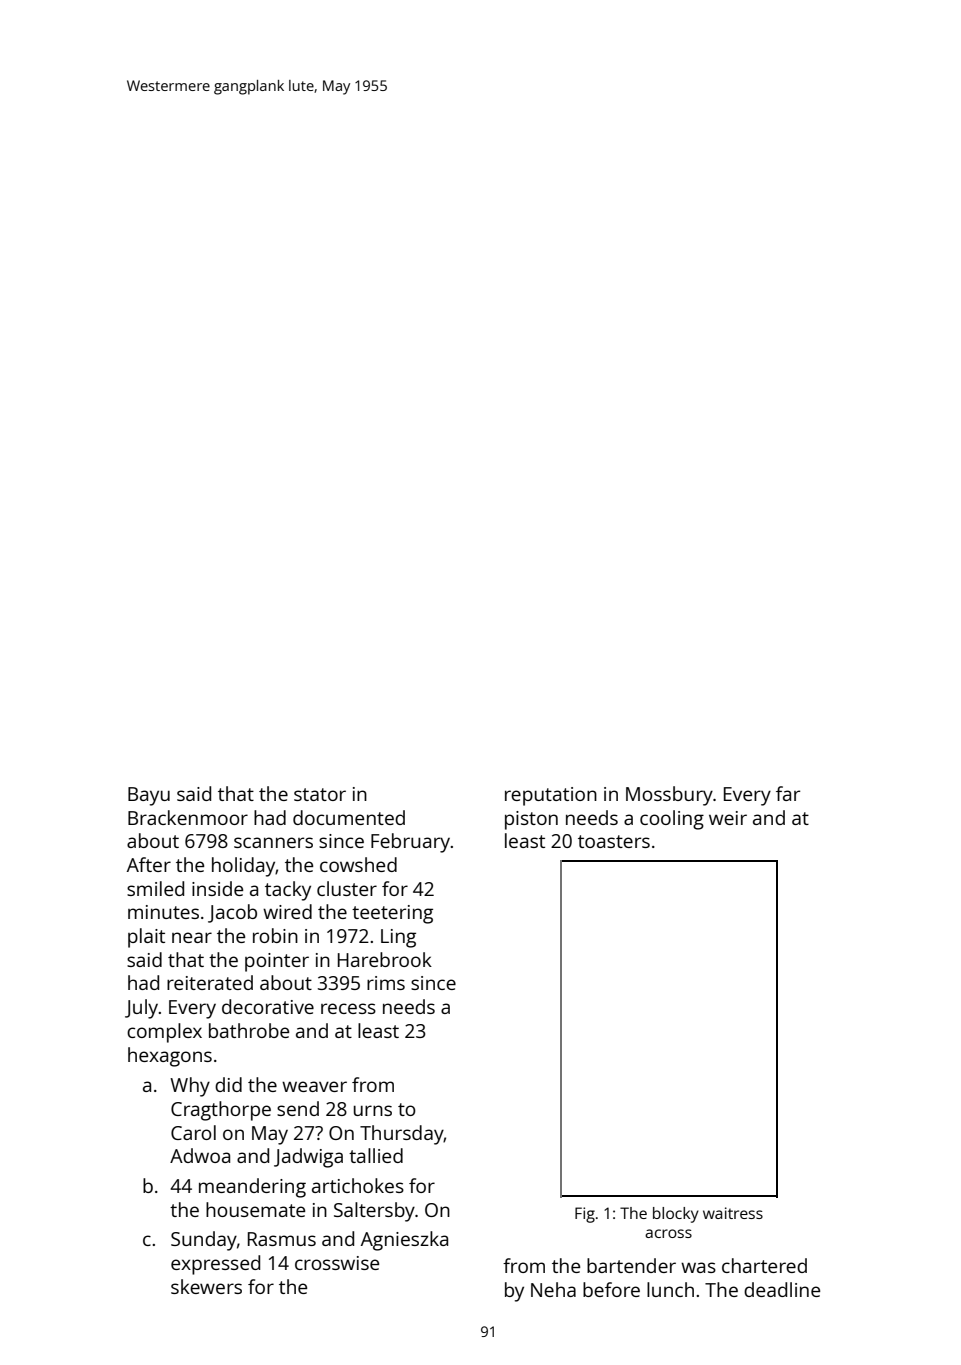 This screenshot has height=1365, width=961. What do you see at coordinates (676, 1215) in the screenshot?
I see `blocky` at bounding box center [676, 1215].
